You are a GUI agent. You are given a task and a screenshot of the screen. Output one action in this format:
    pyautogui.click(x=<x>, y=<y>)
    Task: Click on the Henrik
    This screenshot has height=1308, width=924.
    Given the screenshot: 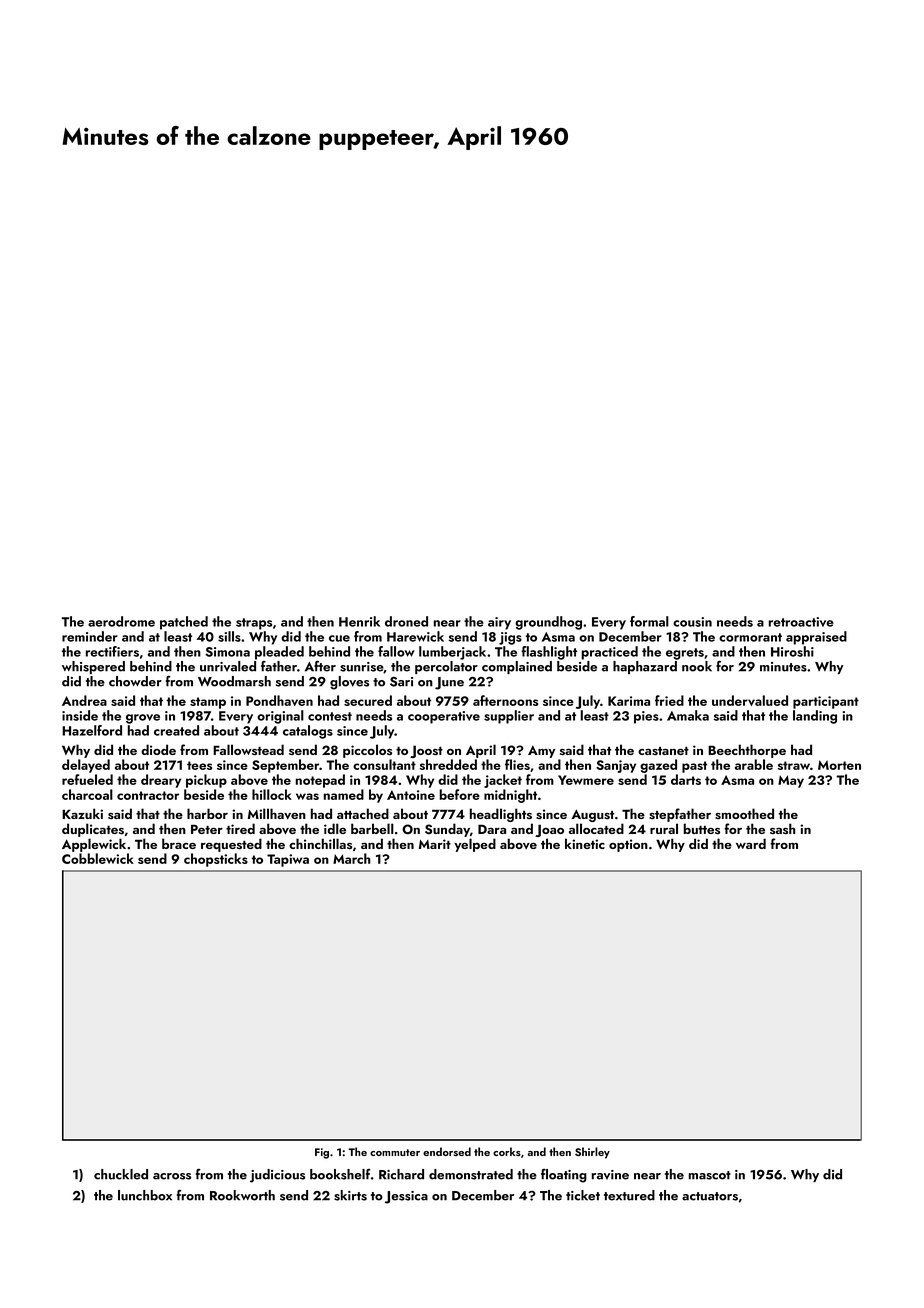 What is the action you would take?
    pyautogui.click(x=359, y=621)
